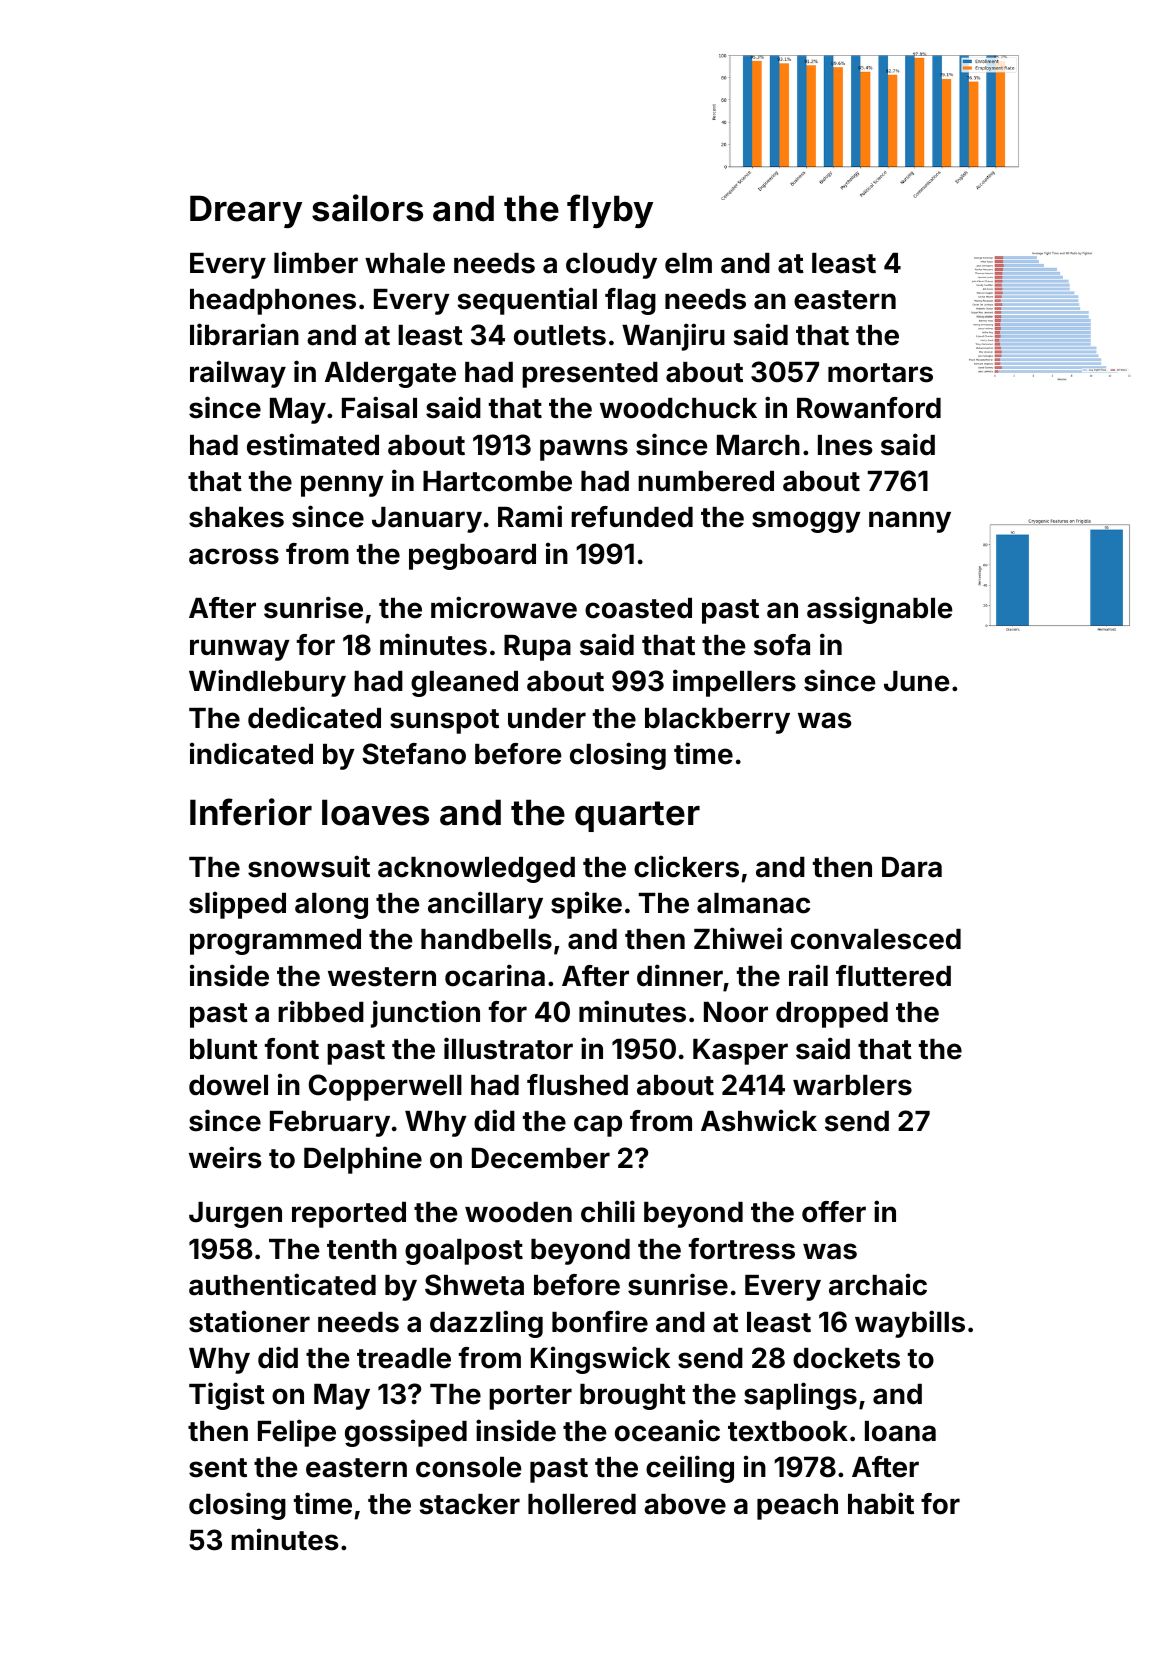  I want to click on flyby, so click(610, 211).
